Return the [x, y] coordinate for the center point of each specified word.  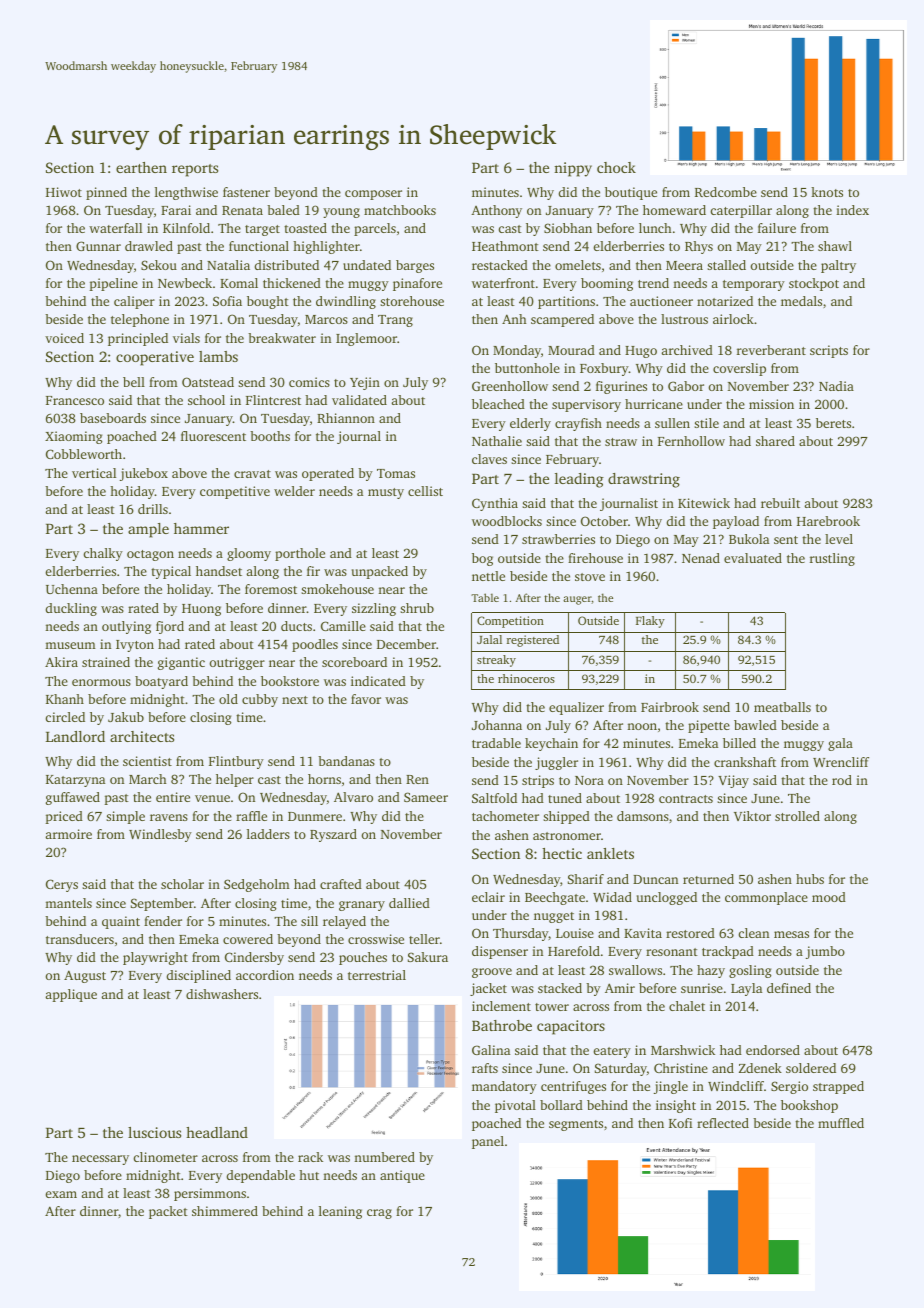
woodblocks [507, 521]
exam [61, 1194]
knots [827, 192]
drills [153, 509]
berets [833, 423]
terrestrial [377, 975]
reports [195, 170]
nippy [573, 169]
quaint [121, 922]
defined [789, 988]
